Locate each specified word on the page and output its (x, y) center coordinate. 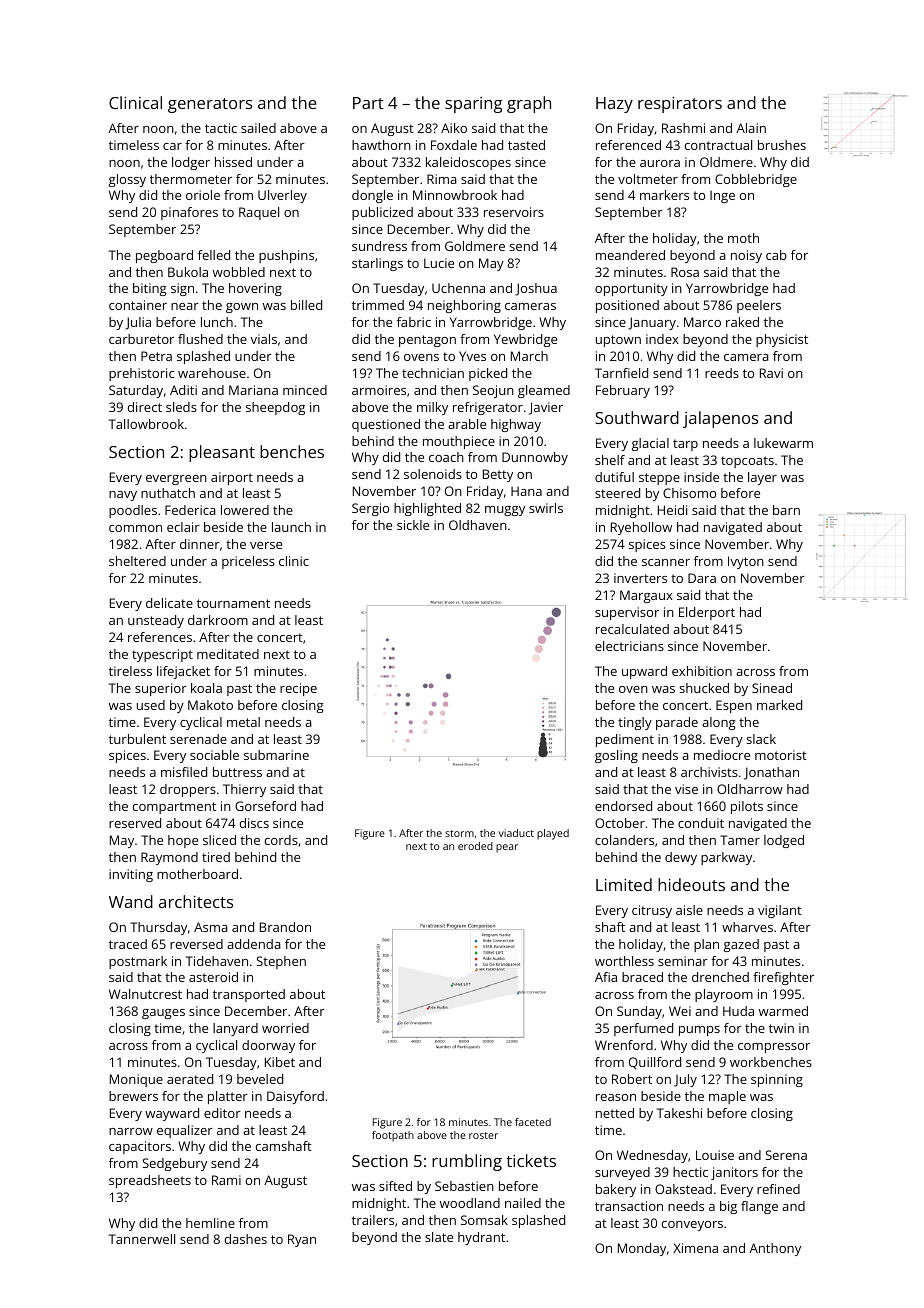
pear (507, 848)
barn (786, 510)
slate (439, 1237)
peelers (759, 306)
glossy (127, 180)
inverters (640, 578)
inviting (131, 875)
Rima (442, 179)
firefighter (783, 978)
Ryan (302, 1240)
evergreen (176, 480)
